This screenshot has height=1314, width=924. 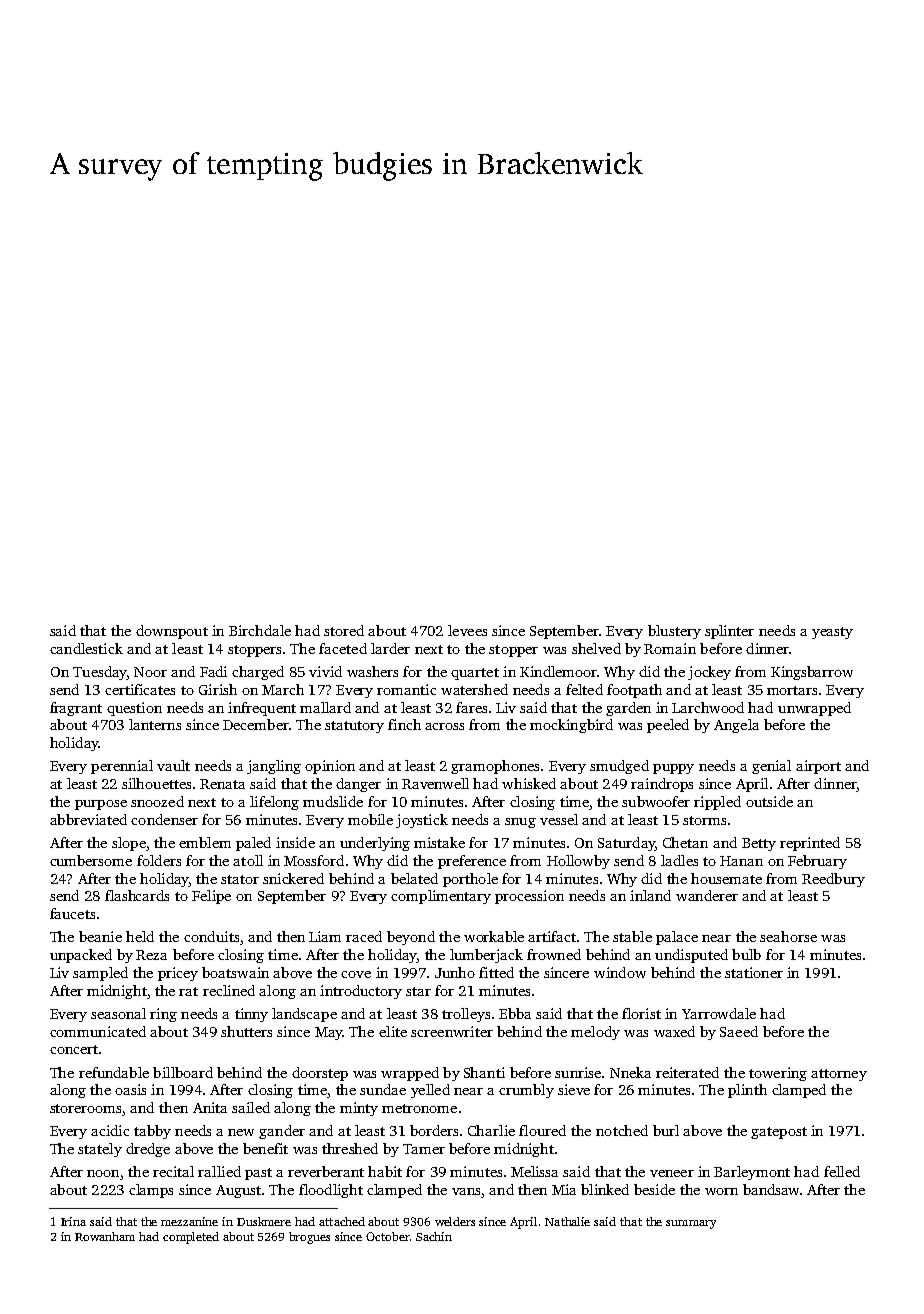 I want to click on garden, so click(x=628, y=709).
